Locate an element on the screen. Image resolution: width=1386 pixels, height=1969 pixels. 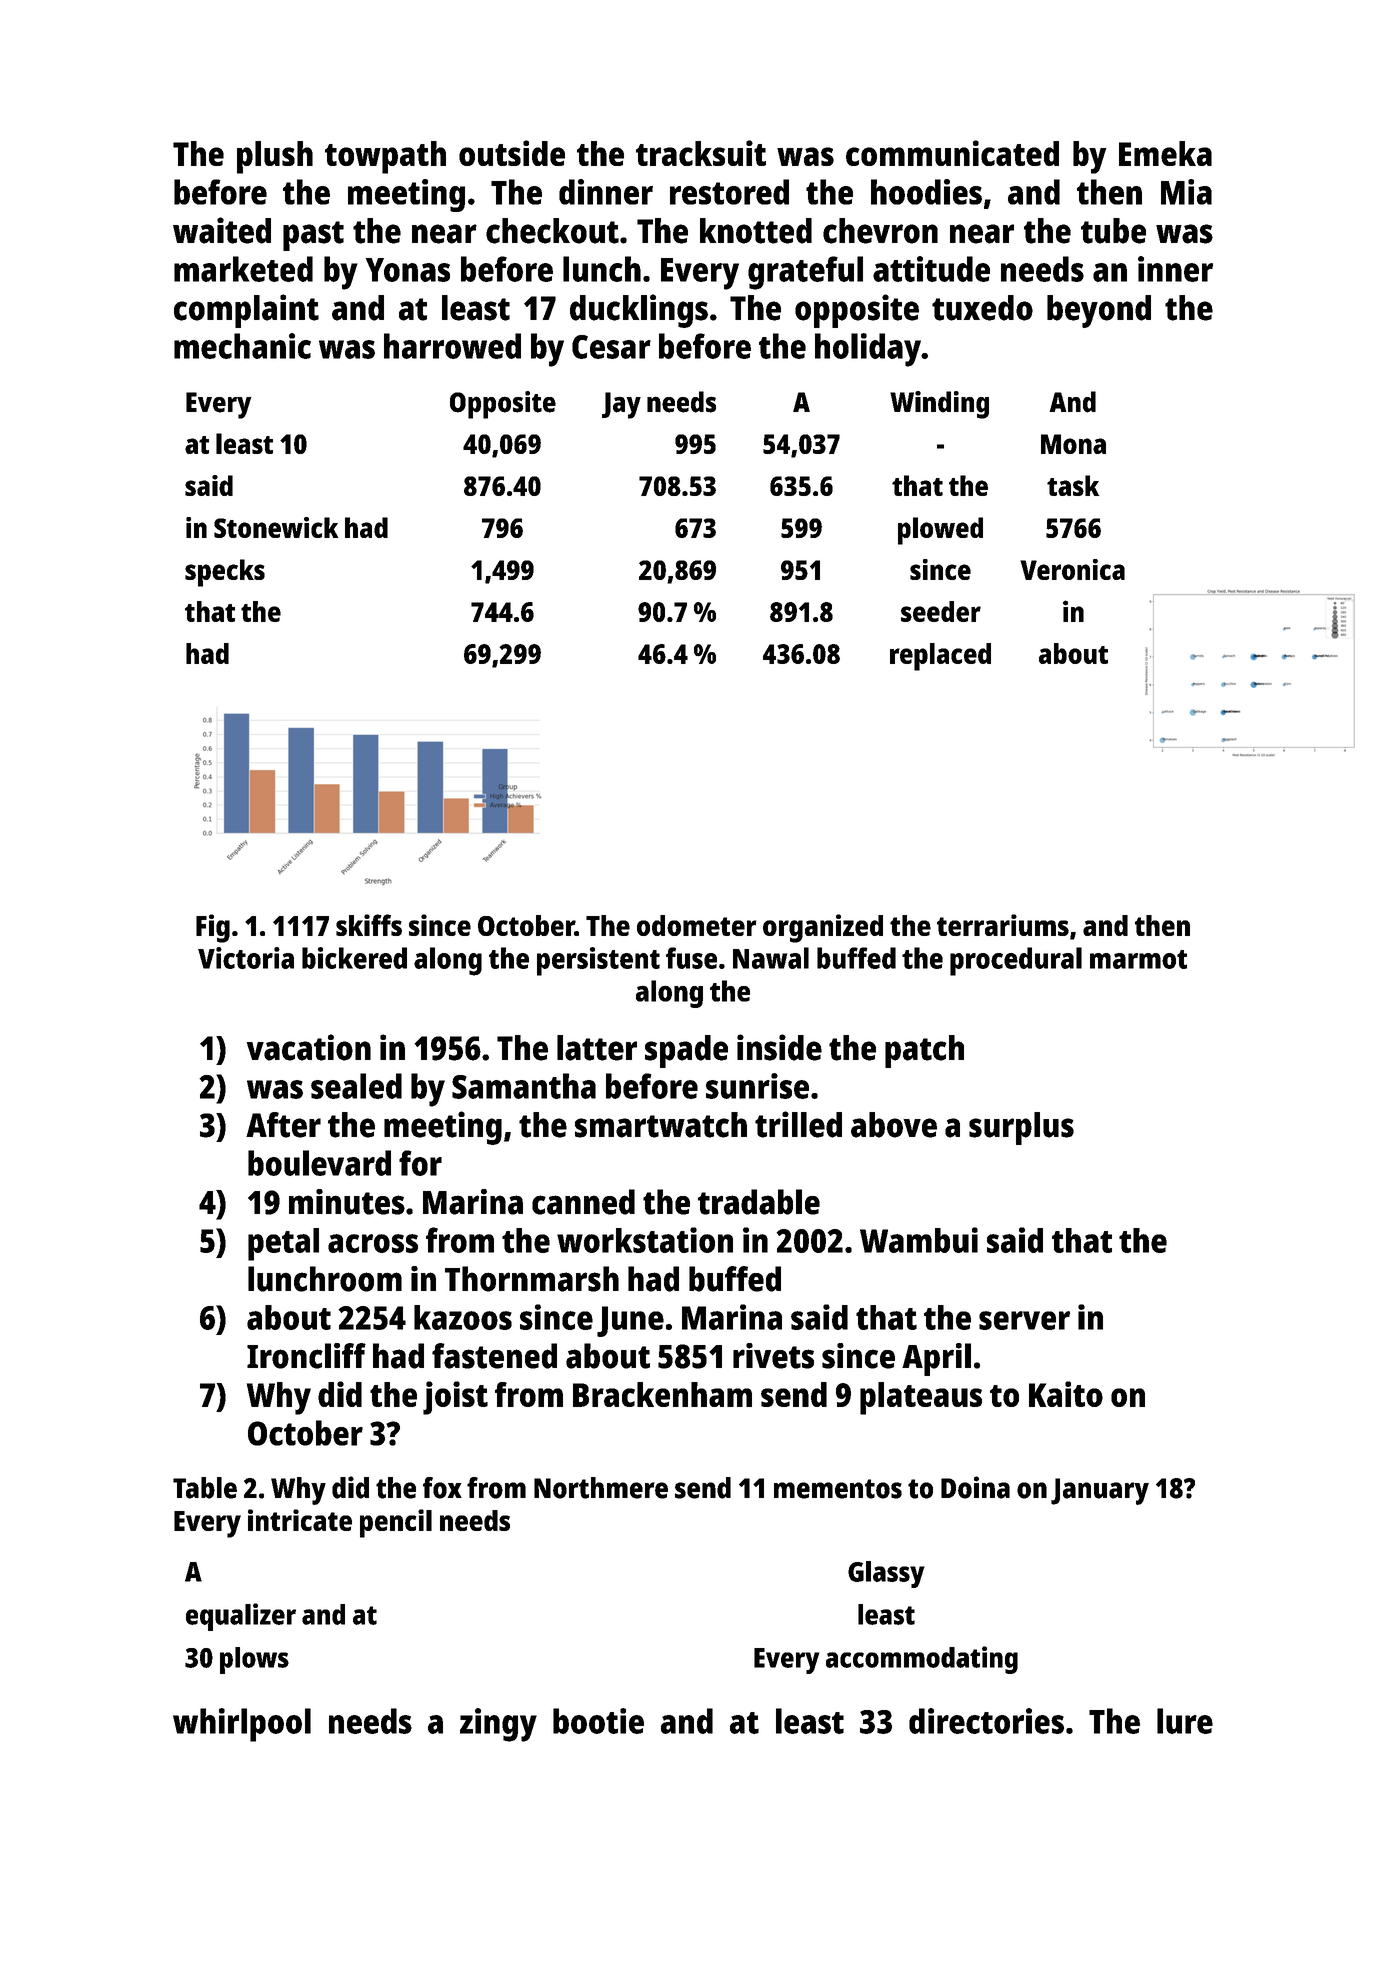
Kaito is located at coordinates (1066, 1394).
